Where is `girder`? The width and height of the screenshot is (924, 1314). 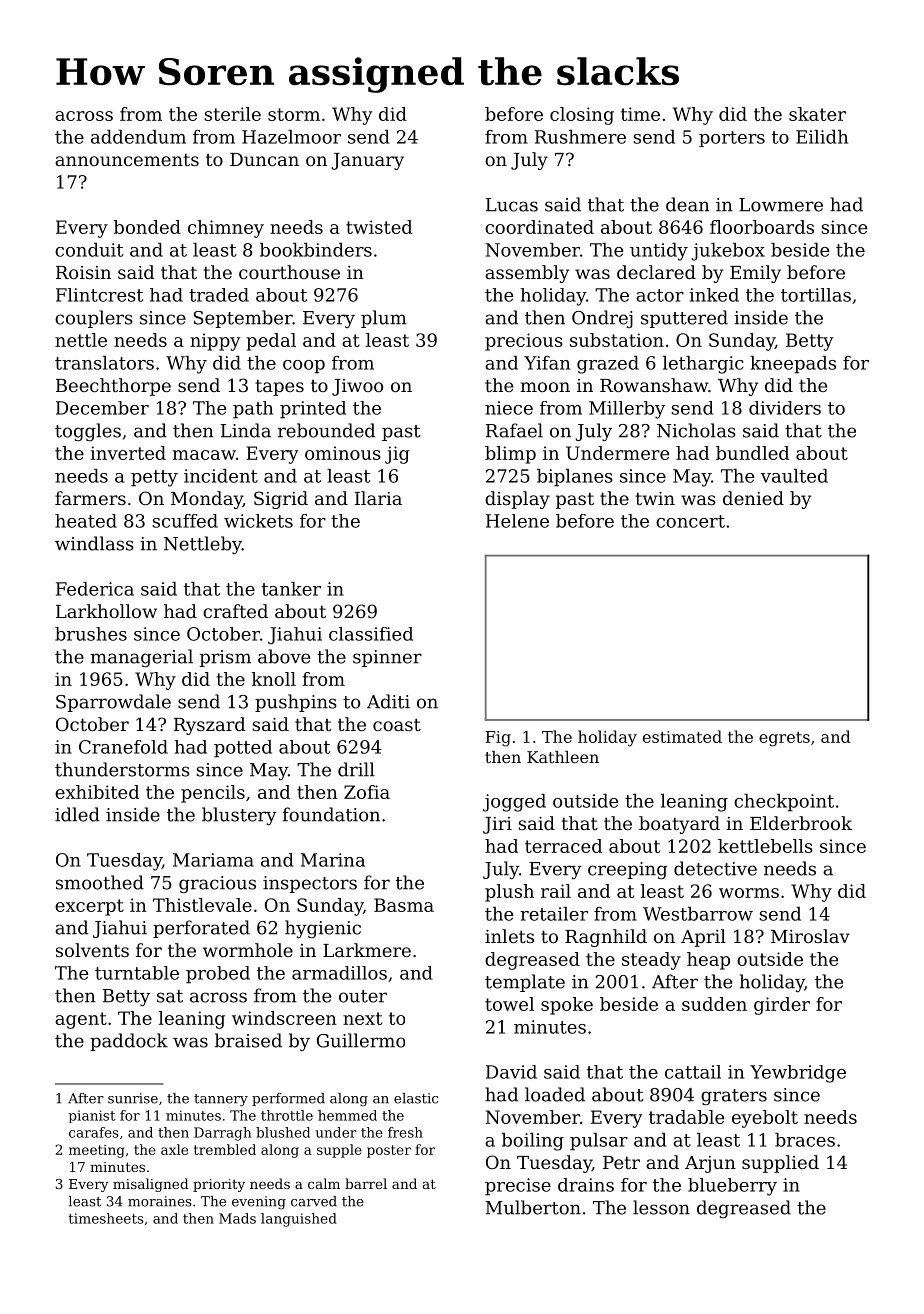
girder is located at coordinates (782, 1006).
